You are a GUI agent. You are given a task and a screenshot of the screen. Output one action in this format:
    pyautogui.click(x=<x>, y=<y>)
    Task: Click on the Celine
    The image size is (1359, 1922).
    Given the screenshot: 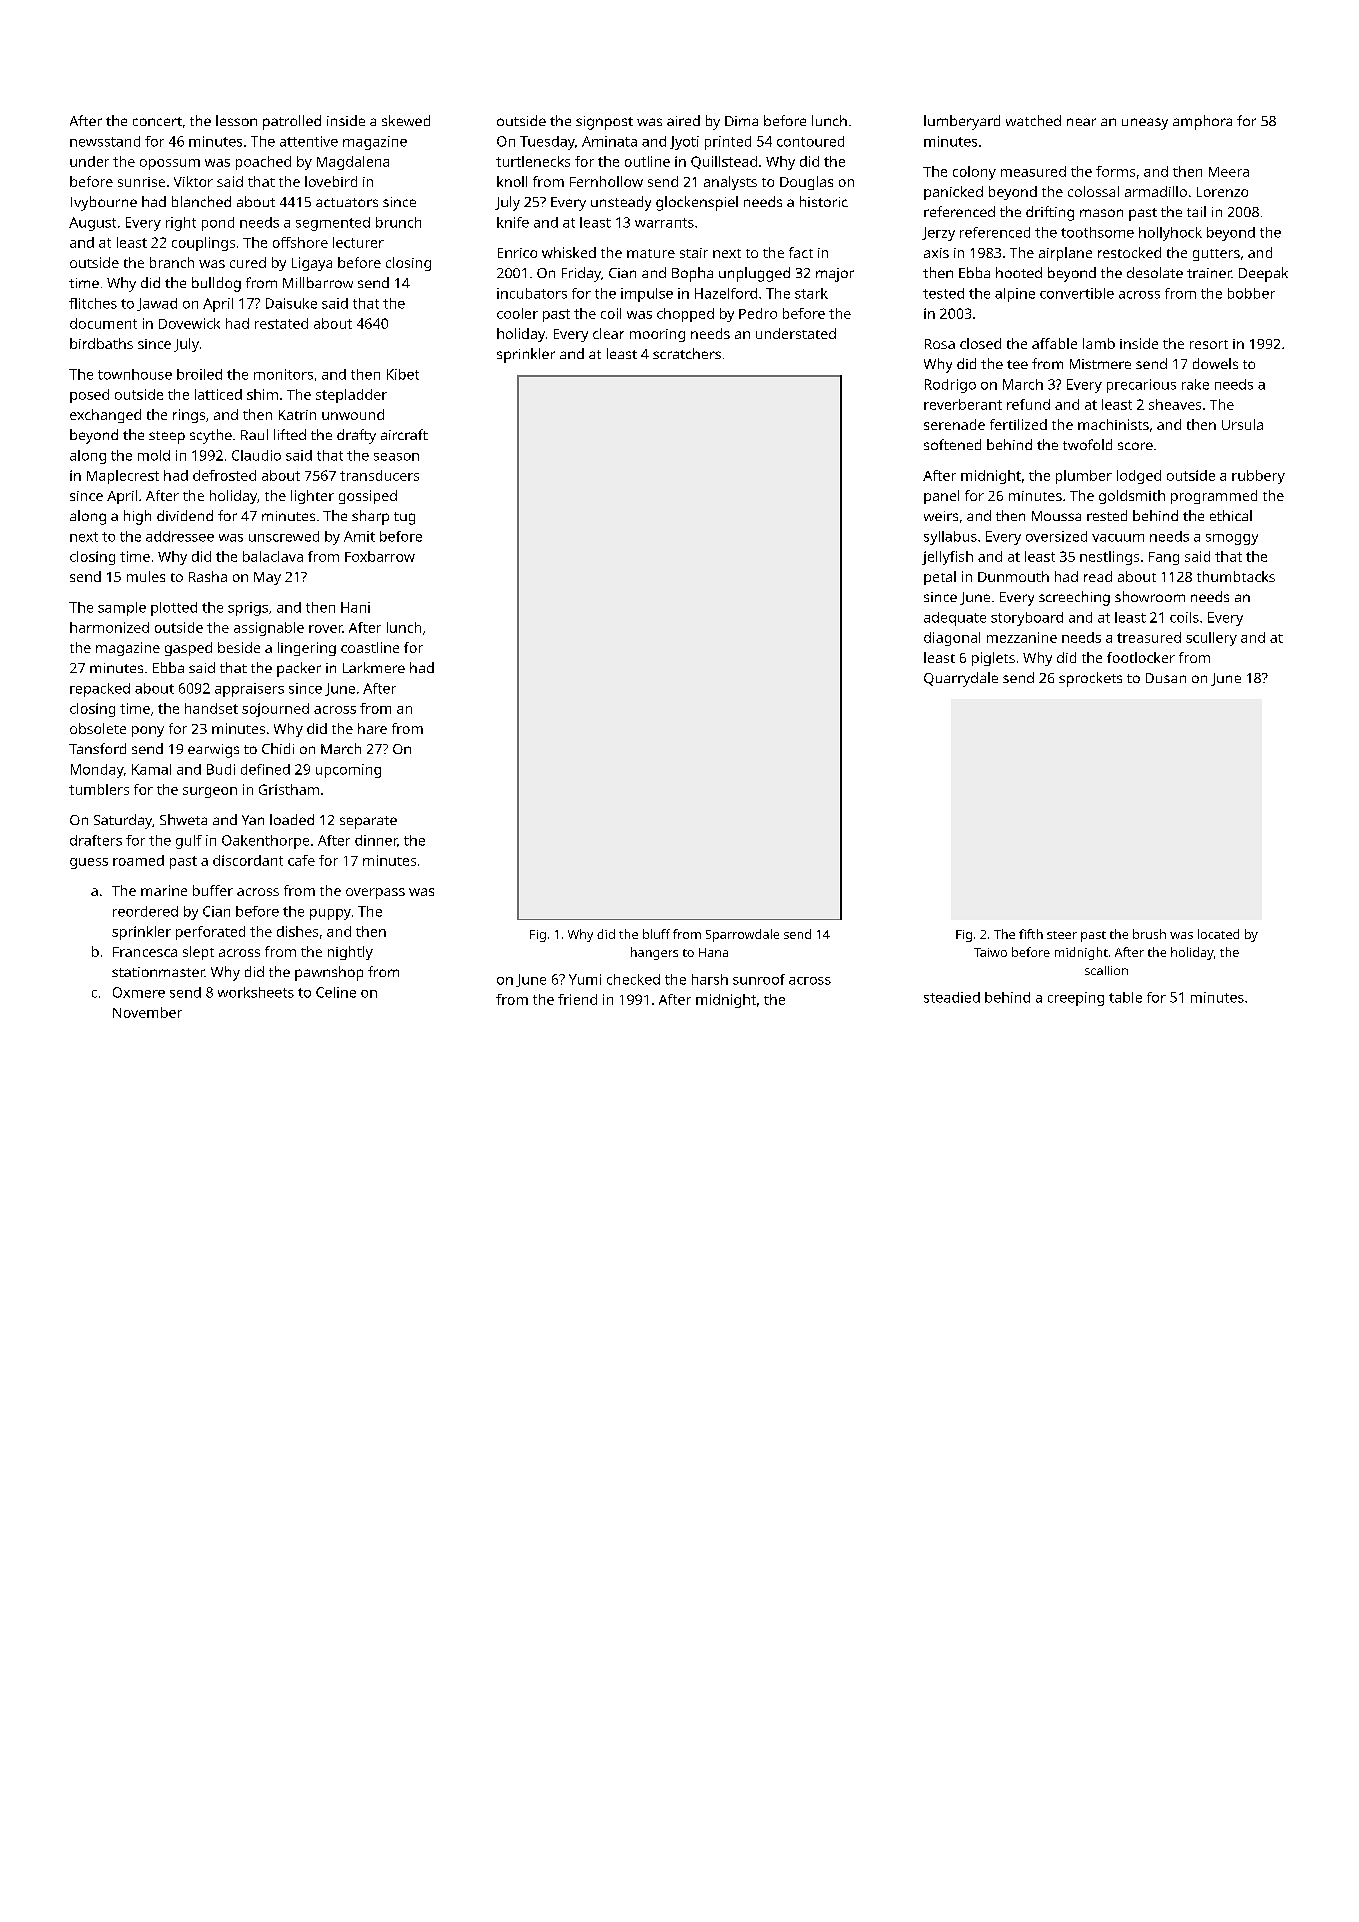 What is the action you would take?
    pyautogui.click(x=336, y=992)
